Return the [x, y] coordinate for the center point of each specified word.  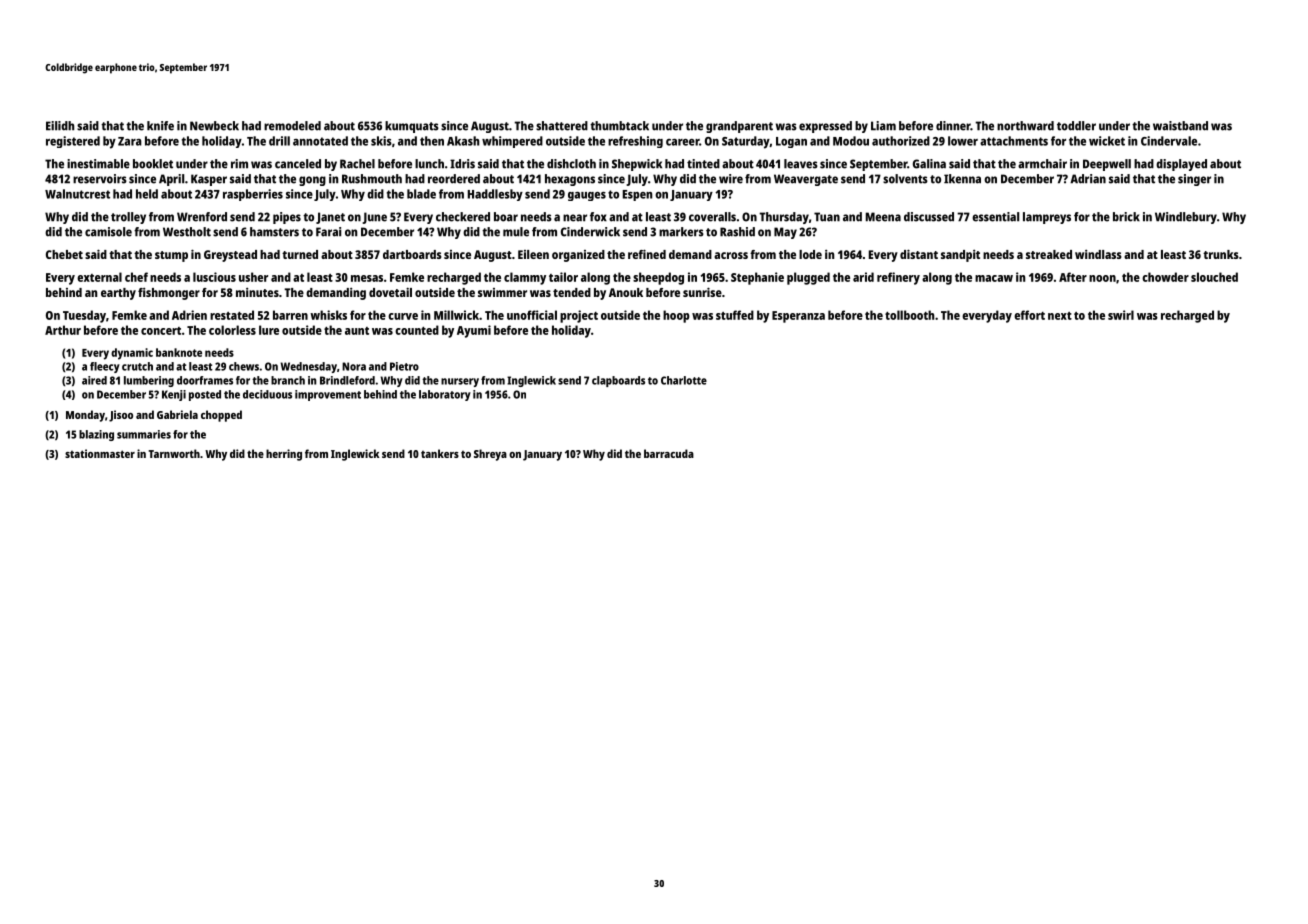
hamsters [274, 232]
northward [1025, 126]
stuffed [735, 315]
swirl [1121, 315]
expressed [825, 127]
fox [598, 217]
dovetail [390, 292]
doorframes [205, 380]
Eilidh [60, 126]
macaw [994, 278]
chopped [221, 416]
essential [995, 217]
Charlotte [684, 380]
